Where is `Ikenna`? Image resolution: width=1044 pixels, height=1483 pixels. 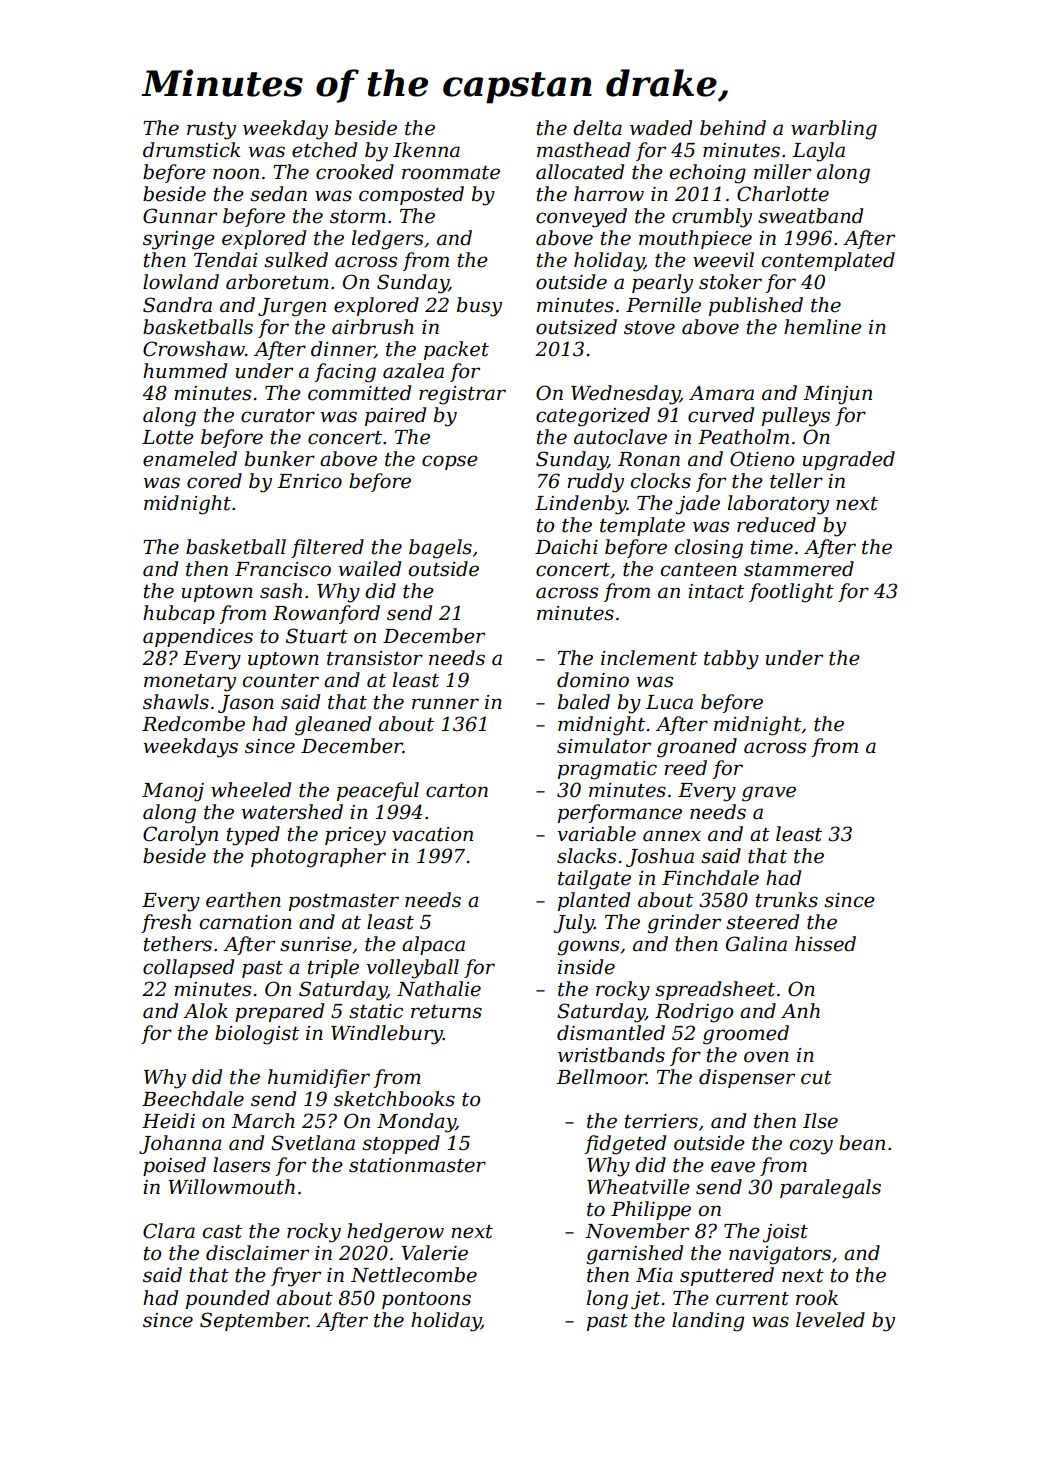 Ikenna is located at coordinates (426, 150).
